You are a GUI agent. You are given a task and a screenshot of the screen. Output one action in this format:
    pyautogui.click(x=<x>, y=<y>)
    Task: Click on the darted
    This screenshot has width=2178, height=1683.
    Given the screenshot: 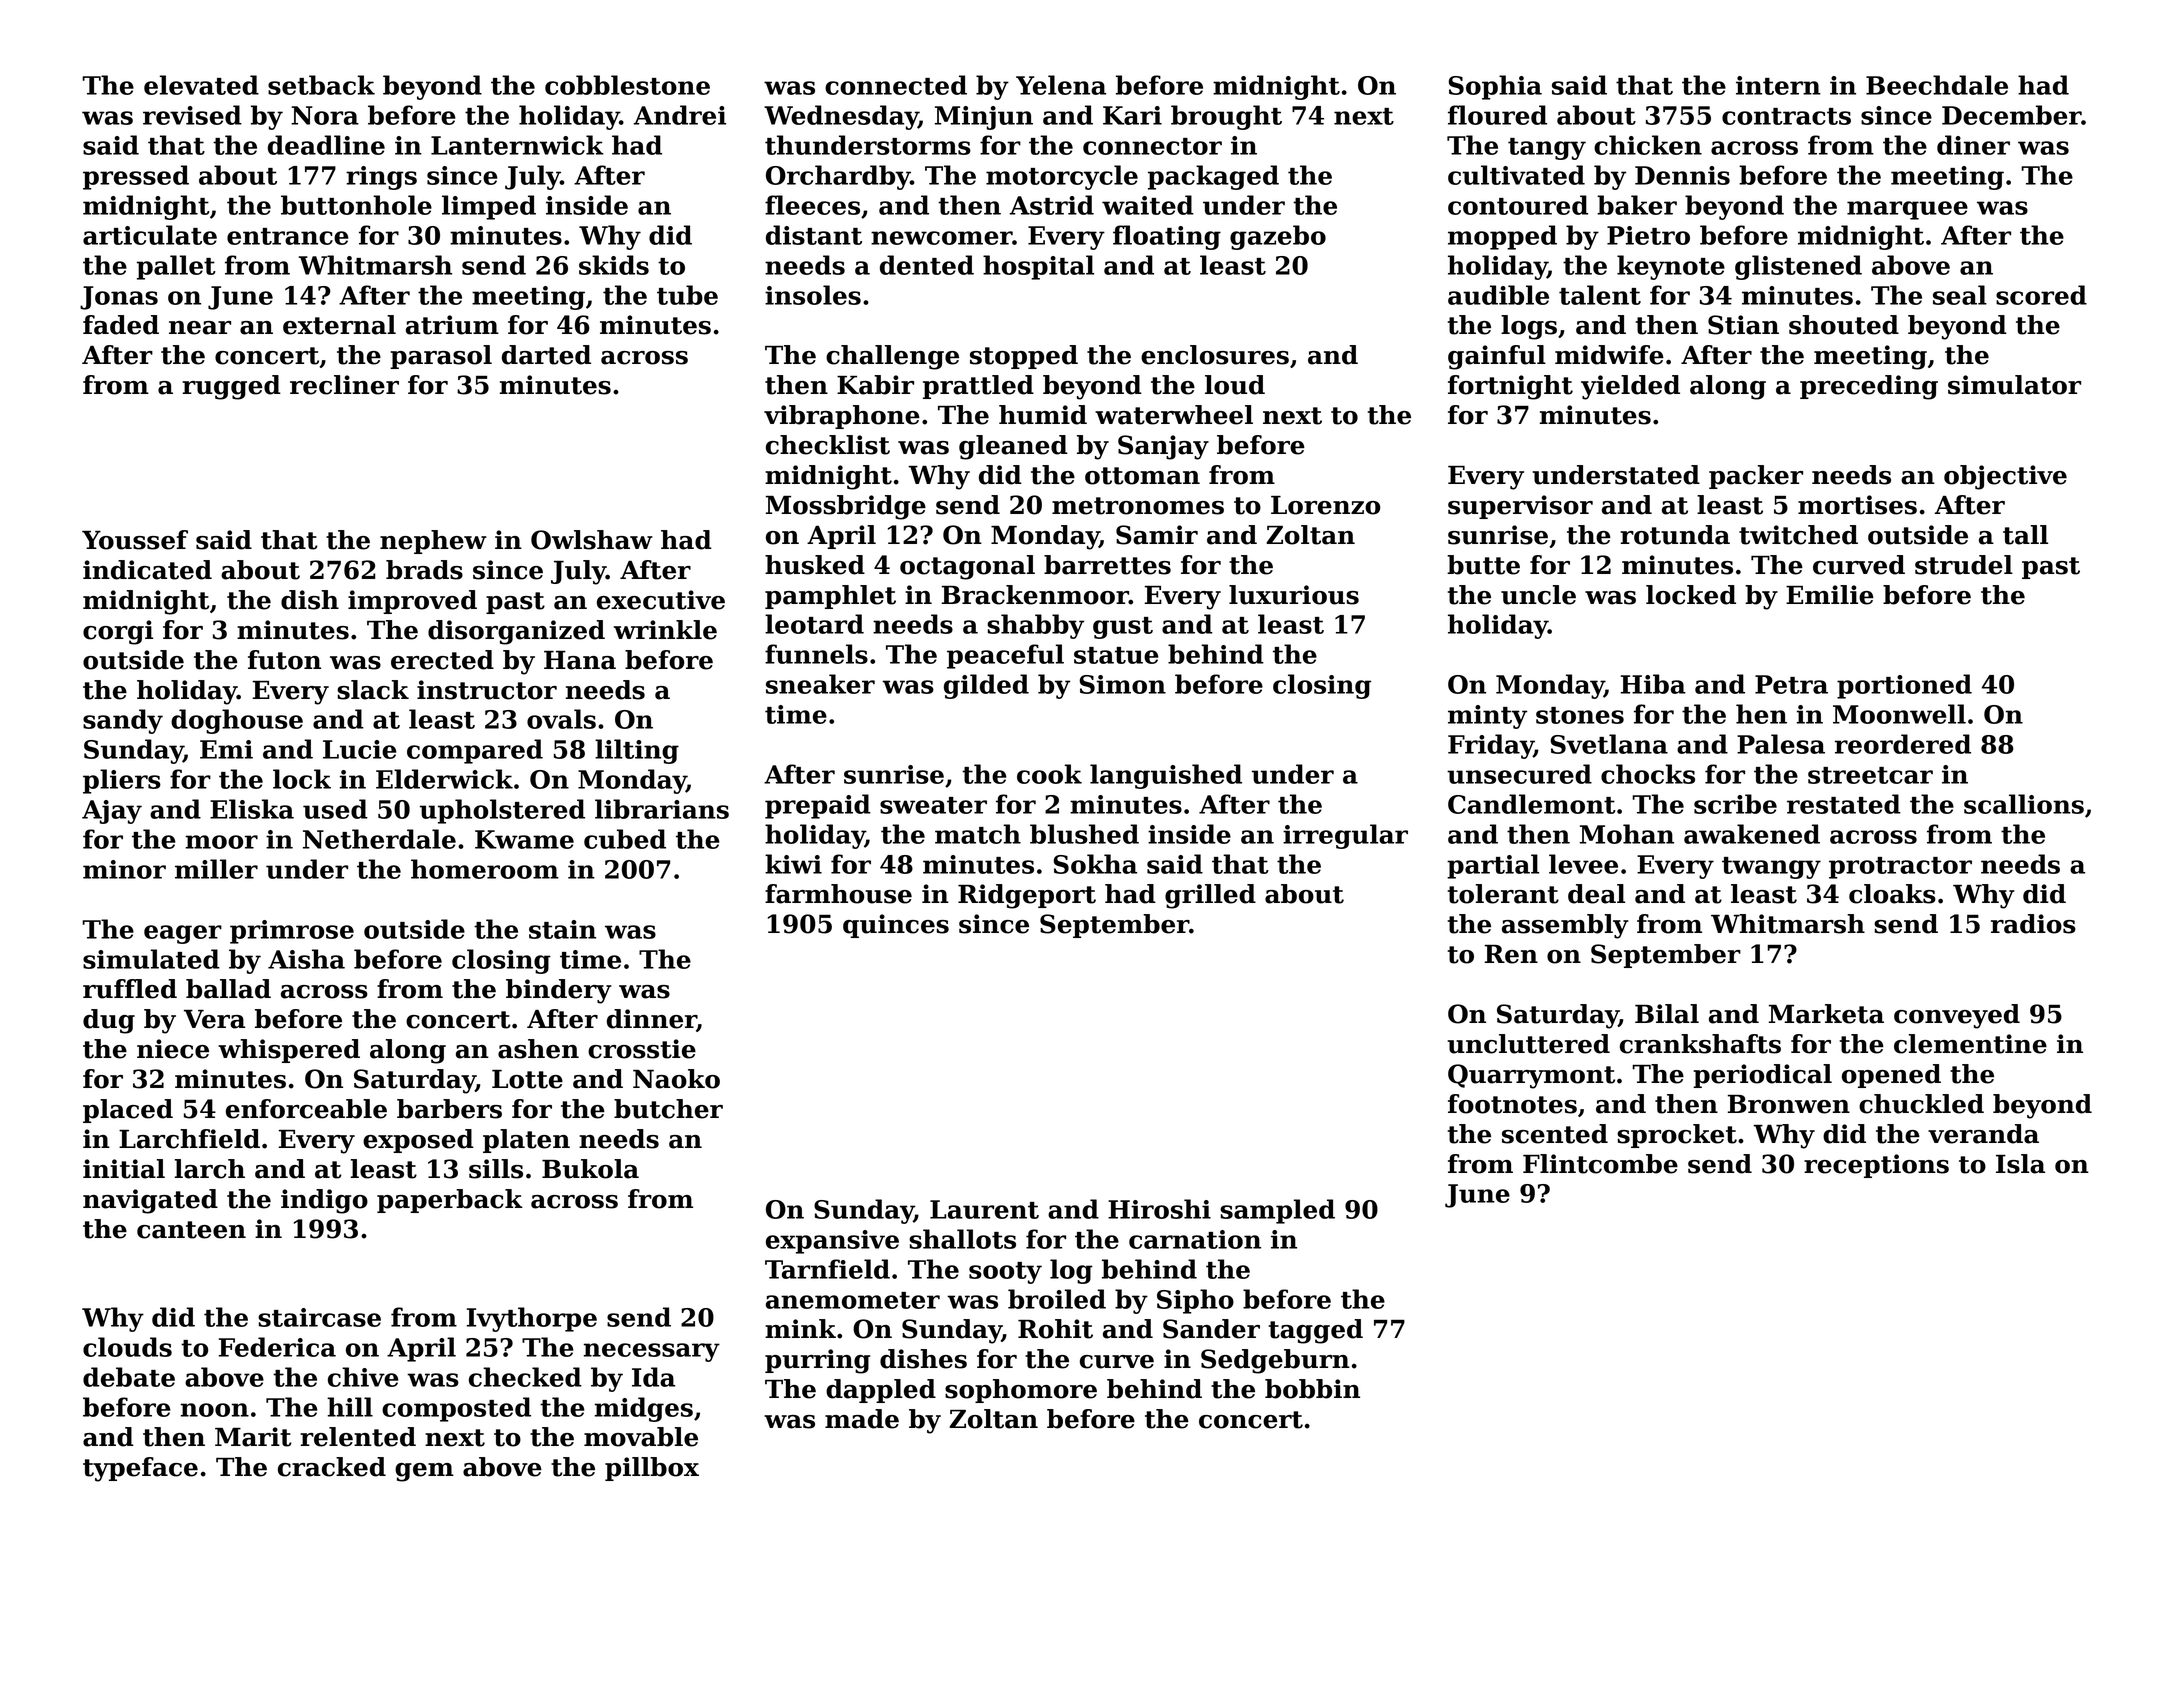 What is the action you would take?
    pyautogui.click(x=546, y=355)
